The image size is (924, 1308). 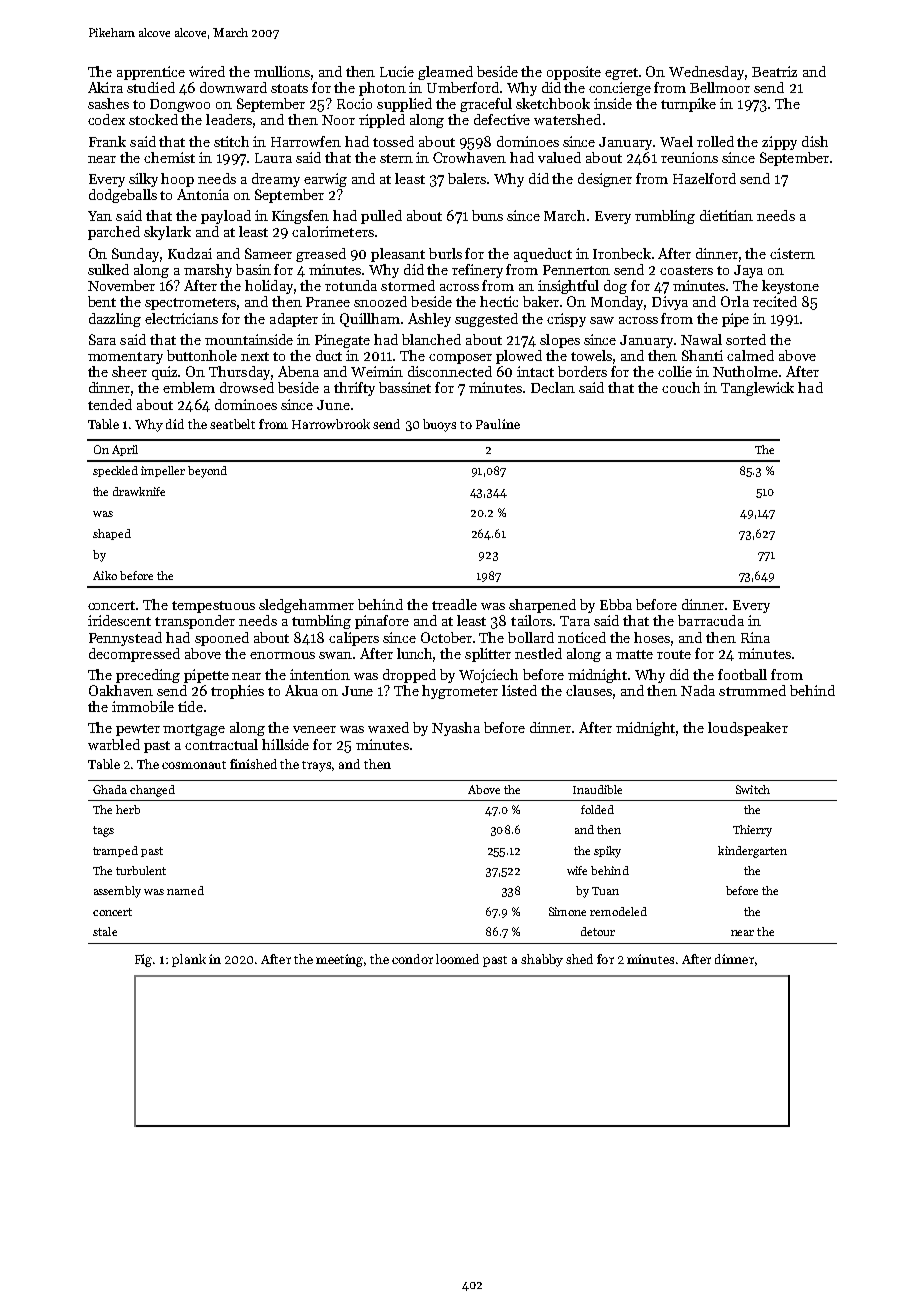 What do you see at coordinates (112, 534) in the page?
I see `shaped` at bounding box center [112, 534].
